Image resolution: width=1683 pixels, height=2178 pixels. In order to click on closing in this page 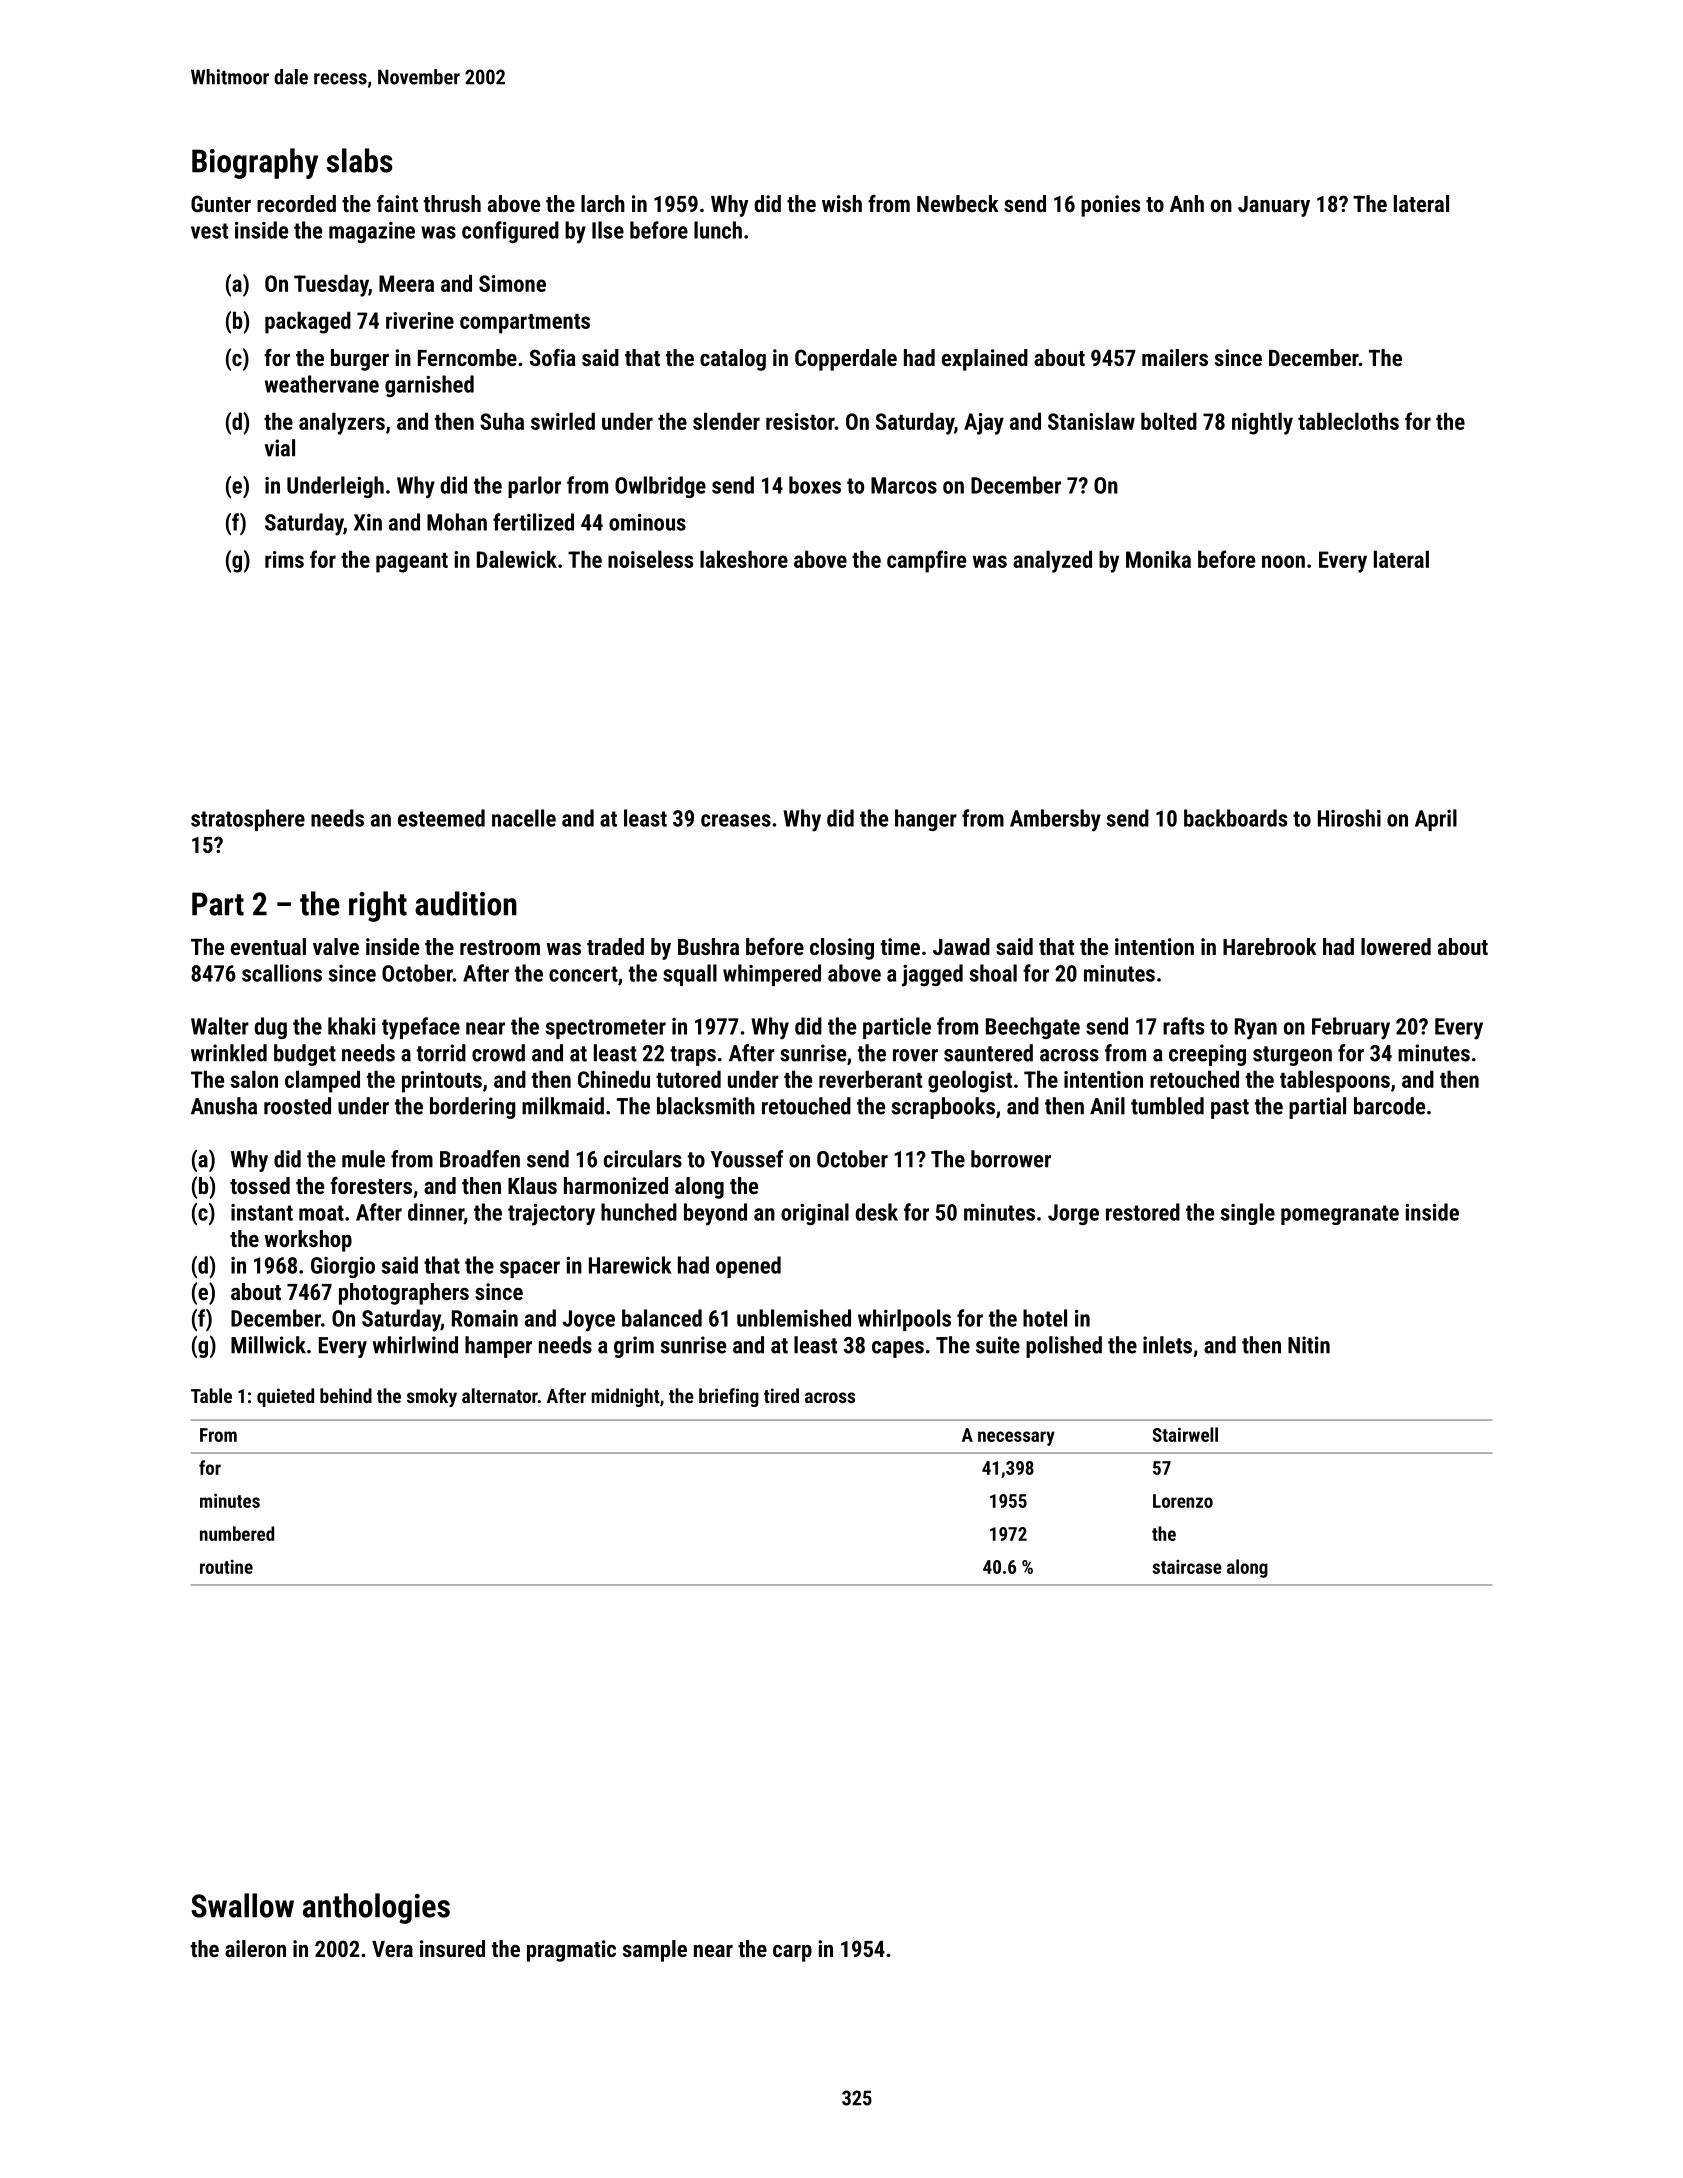, I will do `click(842, 949)`.
